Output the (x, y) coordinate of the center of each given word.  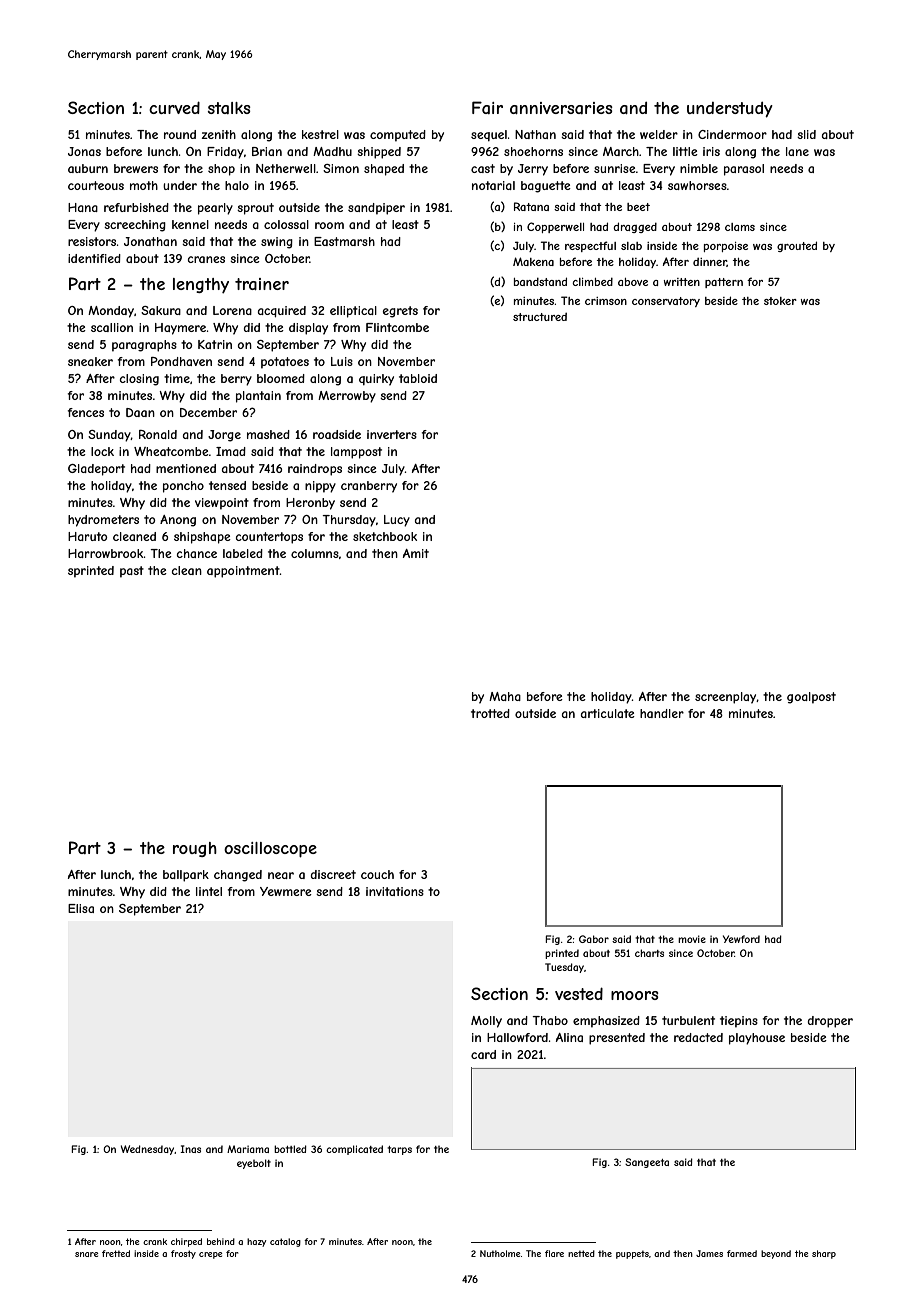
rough (195, 849)
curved (174, 107)
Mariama (248, 1149)
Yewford (741, 939)
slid (806, 134)
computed (398, 136)
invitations (395, 891)
